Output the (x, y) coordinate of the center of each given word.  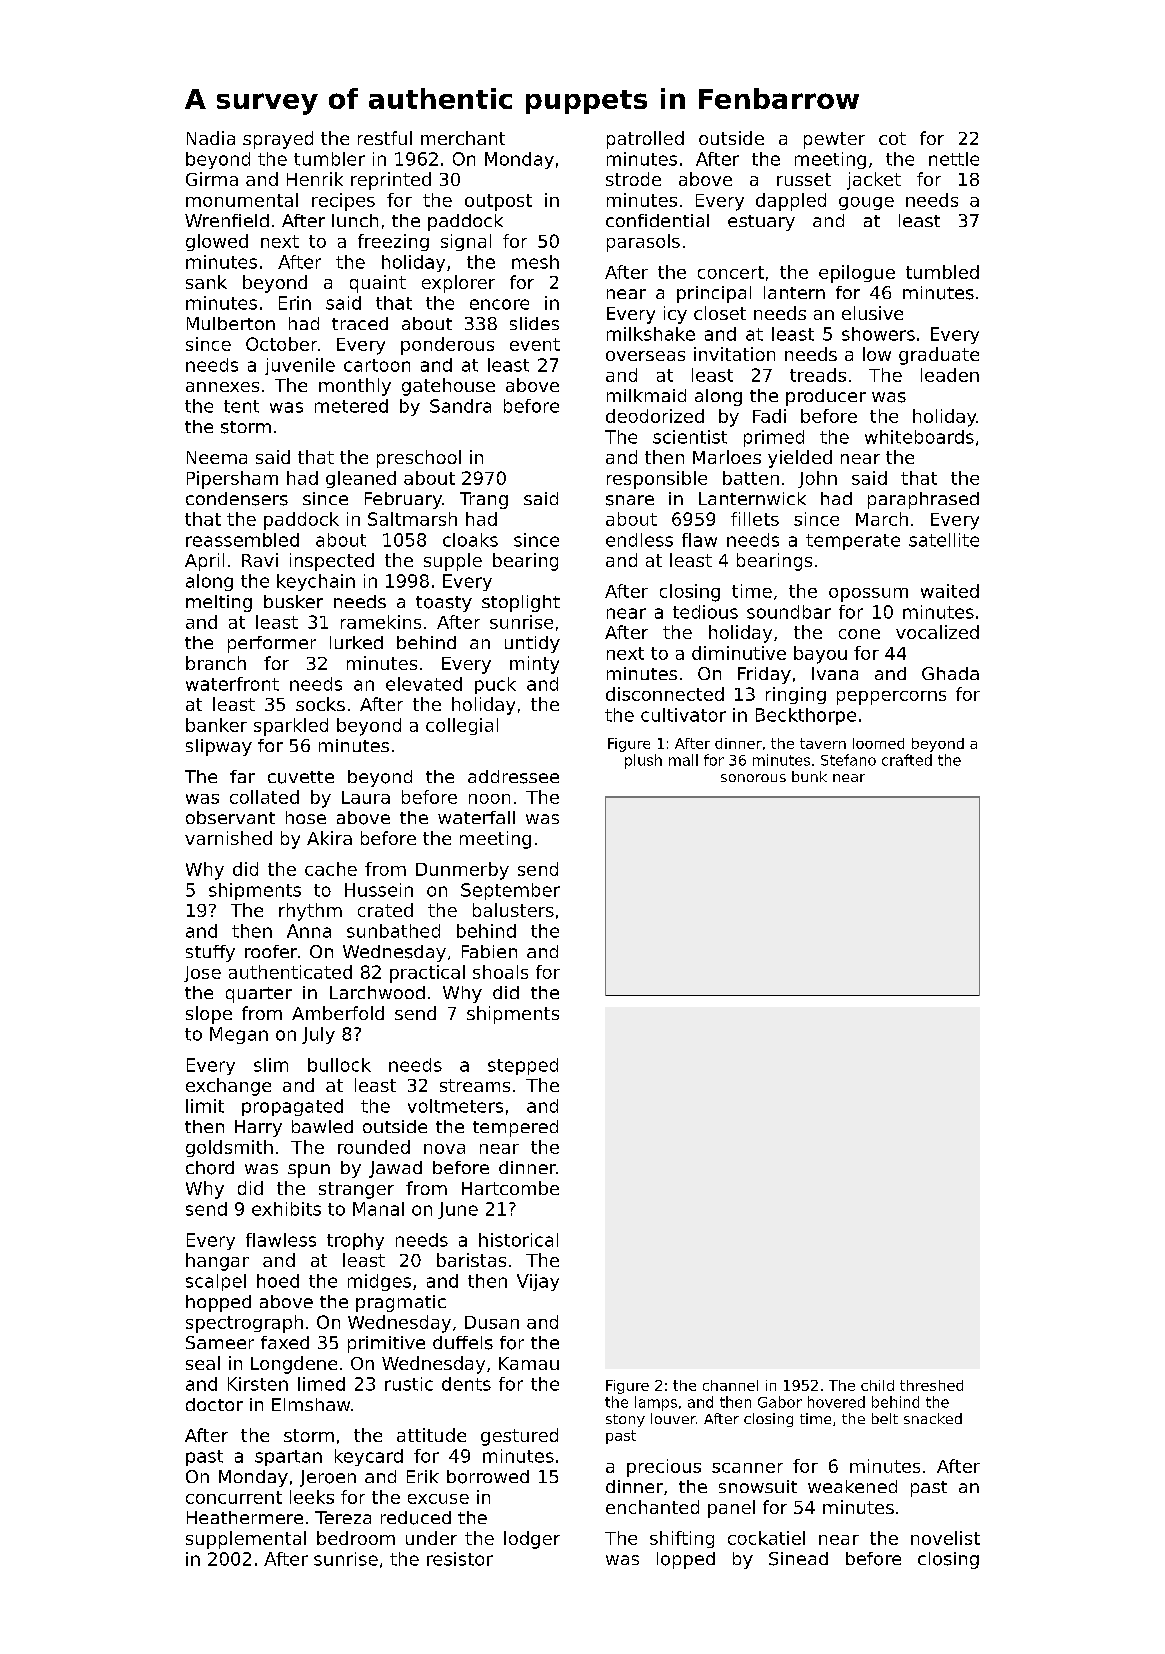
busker (293, 601)
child (877, 1385)
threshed (931, 1385)
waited (950, 591)
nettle (954, 159)
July (318, 1035)
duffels (463, 1343)
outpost (498, 202)
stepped (523, 1066)
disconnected (665, 694)
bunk (809, 776)
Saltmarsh (412, 519)
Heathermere (245, 1517)
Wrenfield (227, 220)
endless (639, 540)
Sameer (220, 1342)
